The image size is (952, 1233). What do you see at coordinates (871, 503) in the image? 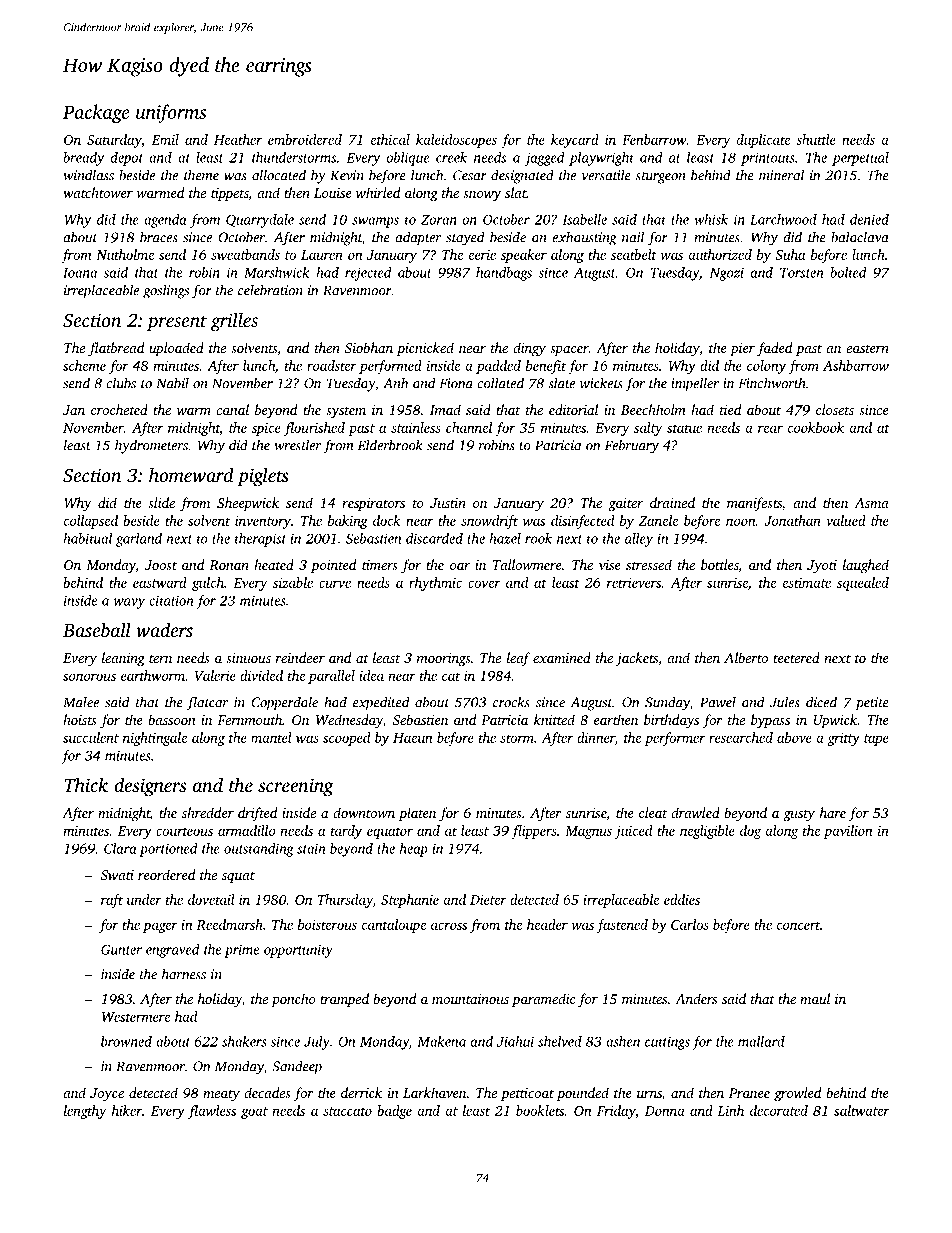
I see `Asma` at bounding box center [871, 503].
